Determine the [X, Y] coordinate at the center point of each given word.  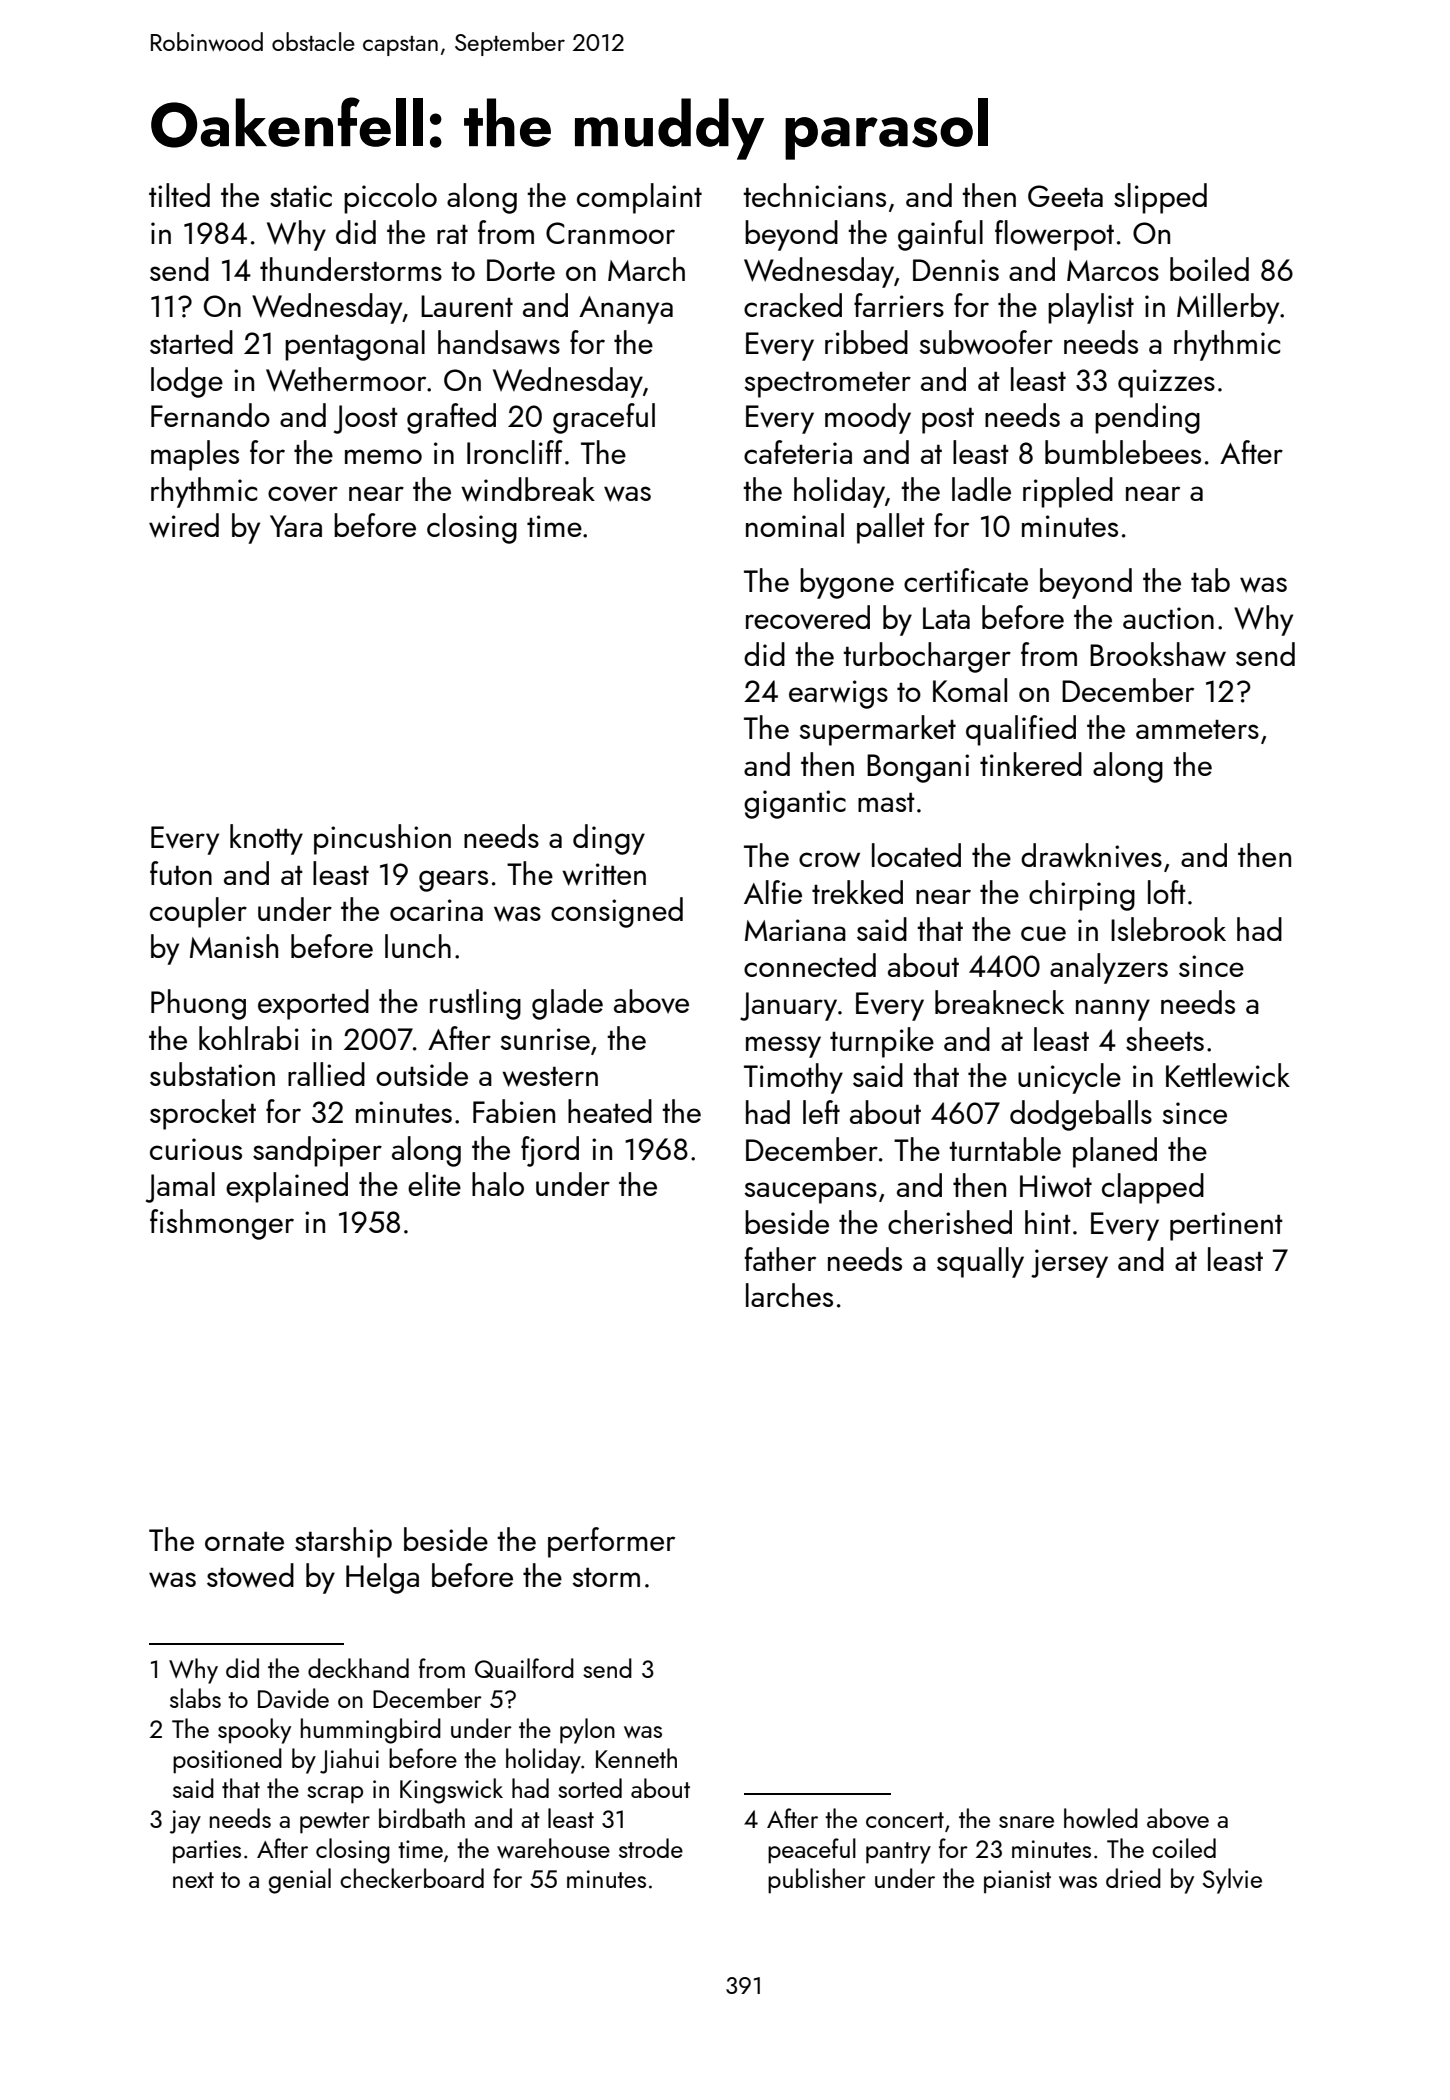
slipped [1160, 198]
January [788, 1006]
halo [498, 1184]
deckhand [358, 1668]
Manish [234, 946]
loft [1167, 892]
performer [611, 1542]
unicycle [1069, 1078]
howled [1101, 1818]
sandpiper [317, 1151]
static [301, 196]
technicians [814, 195]
